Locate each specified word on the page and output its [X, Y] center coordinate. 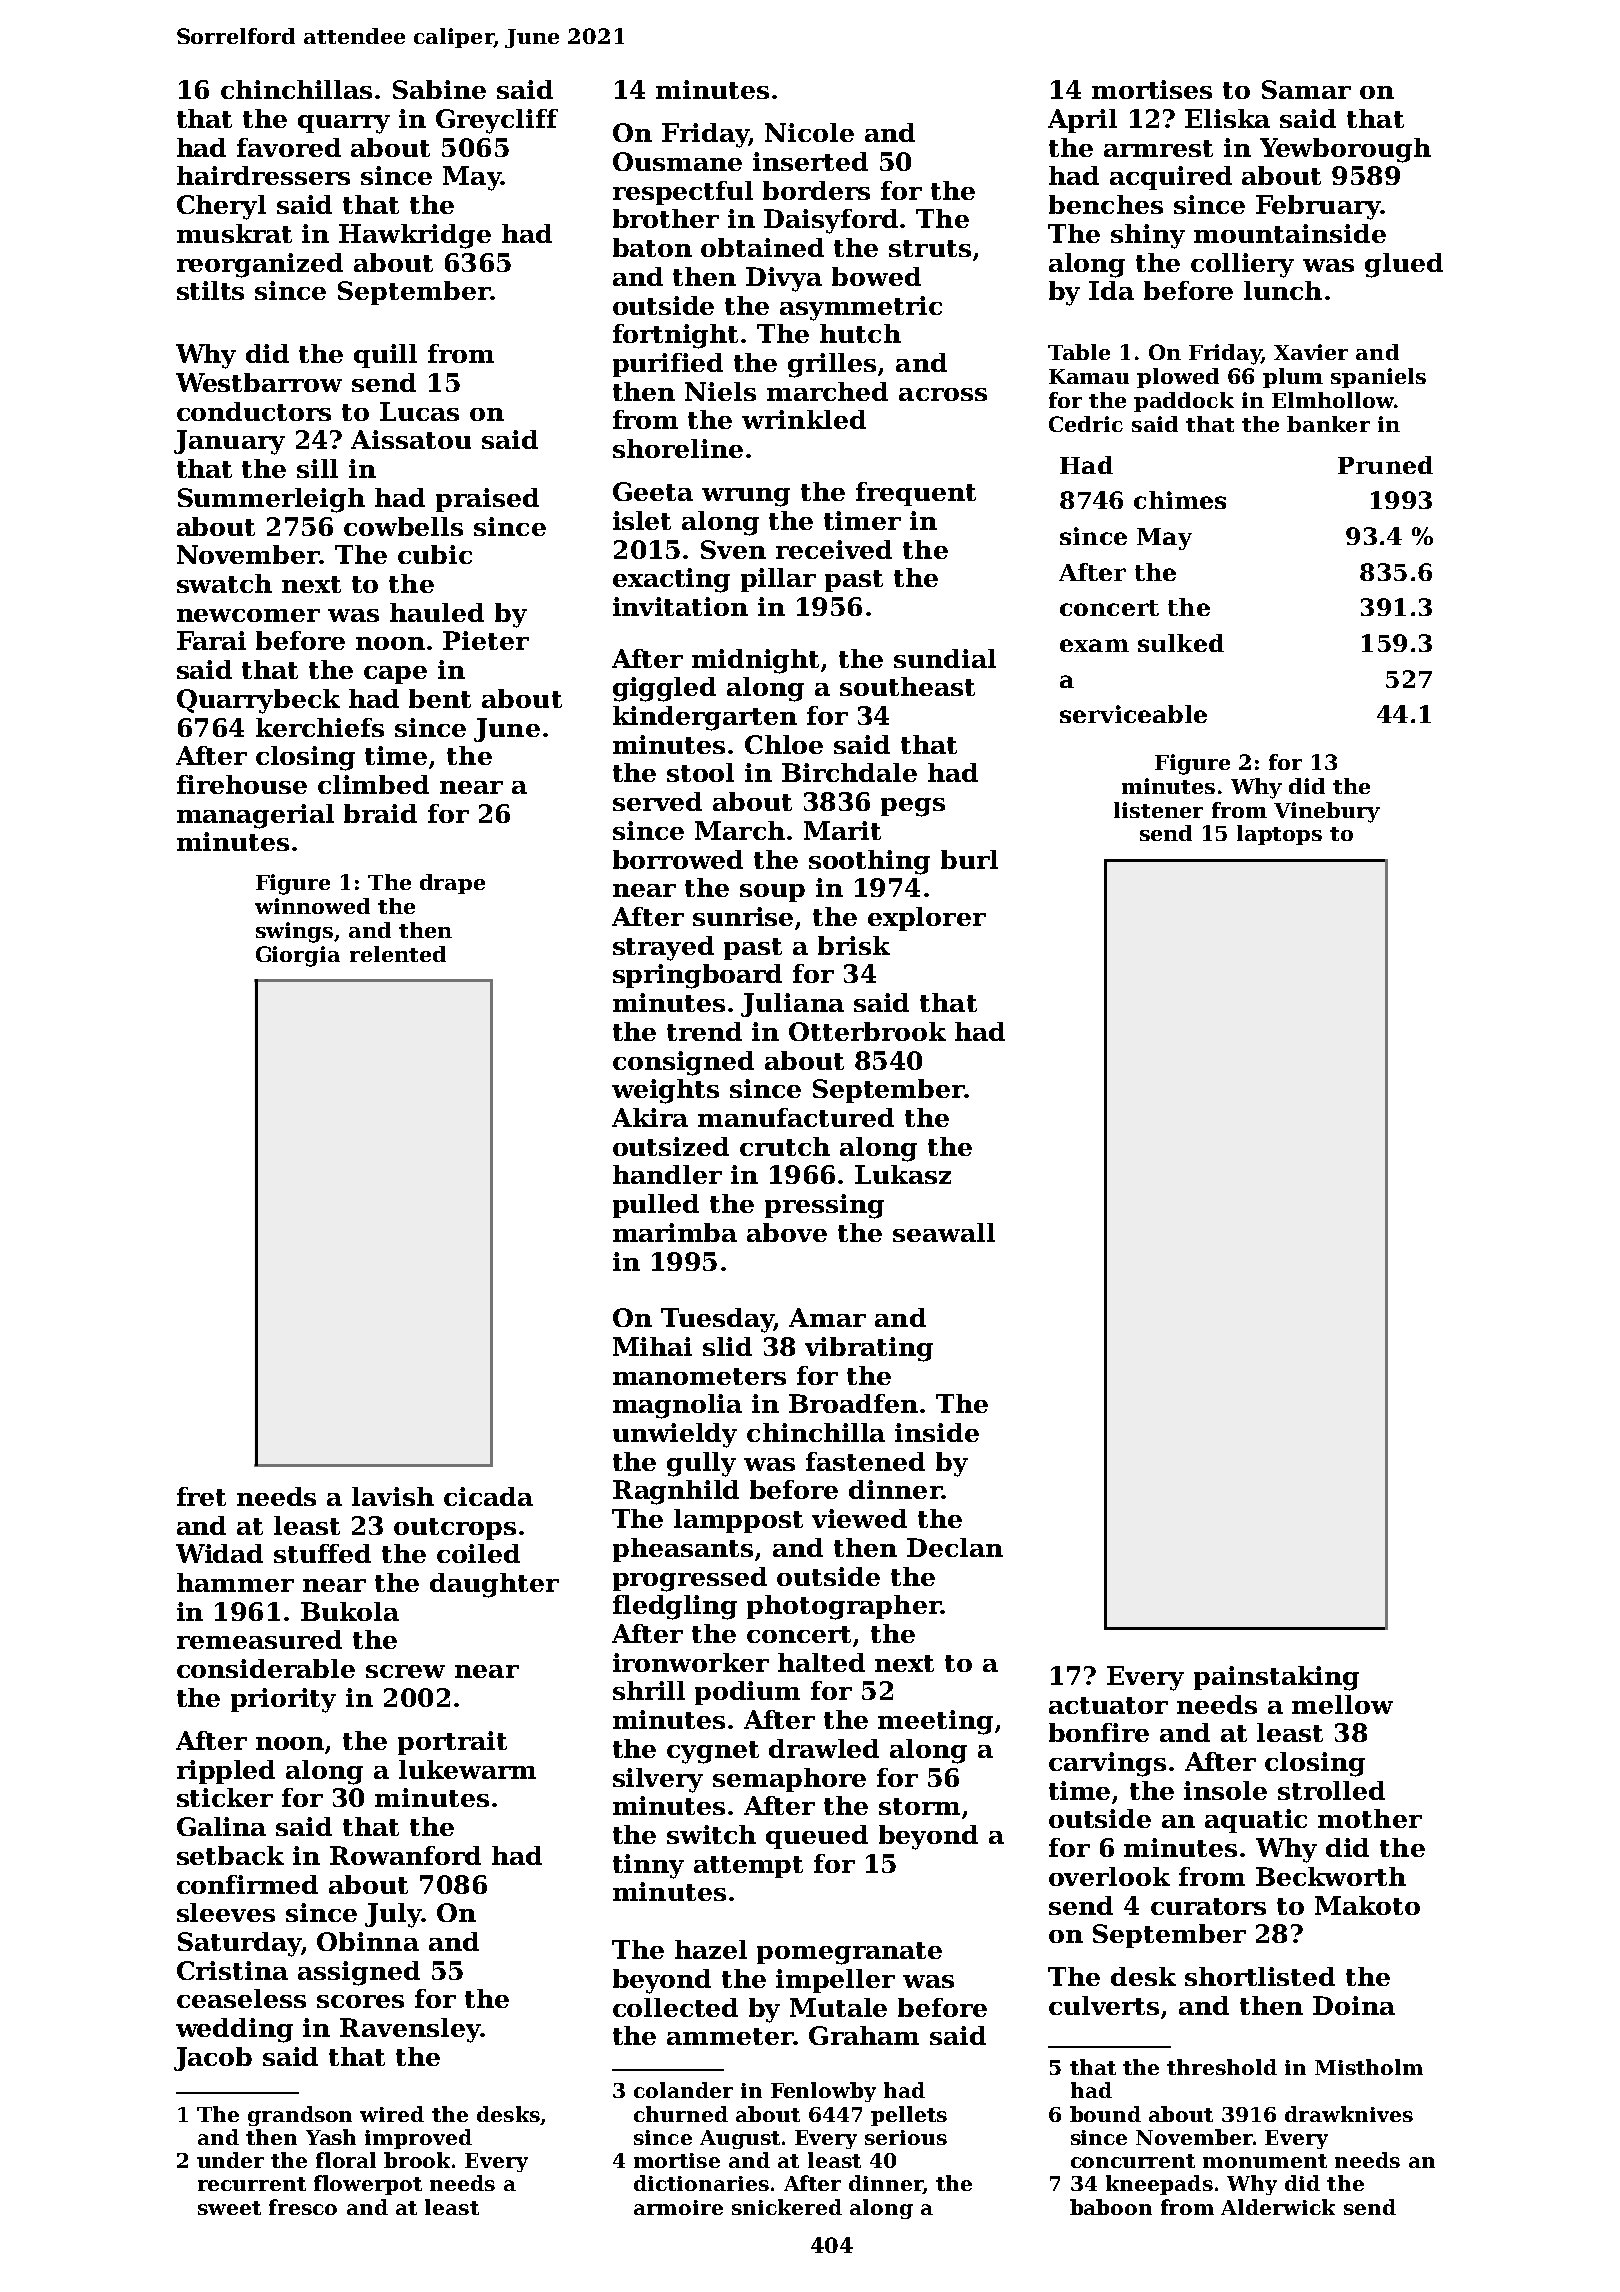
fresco [303, 2207]
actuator [1108, 1705]
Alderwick [1278, 2207]
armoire [678, 2207]
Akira [650, 1117]
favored [289, 147]
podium [747, 1693]
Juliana [792, 1005]
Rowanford [405, 1855]
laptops [1279, 835]
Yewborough [1345, 150]
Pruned [1385, 465]
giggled [664, 689]
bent [440, 698]
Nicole [809, 132]
